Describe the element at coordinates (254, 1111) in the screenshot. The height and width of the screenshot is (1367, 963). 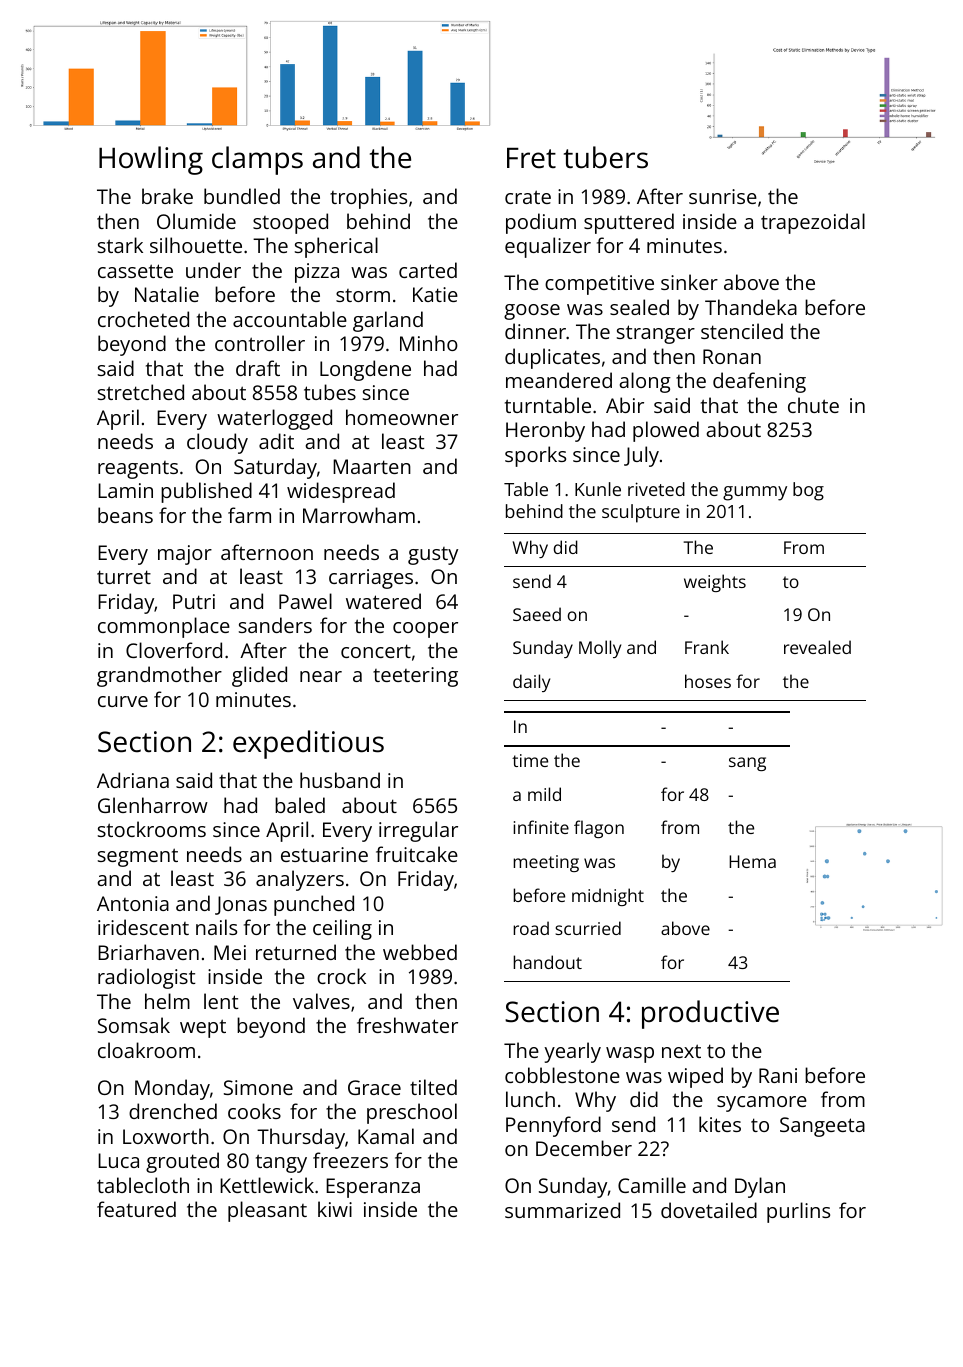
I see `cooks` at that location.
